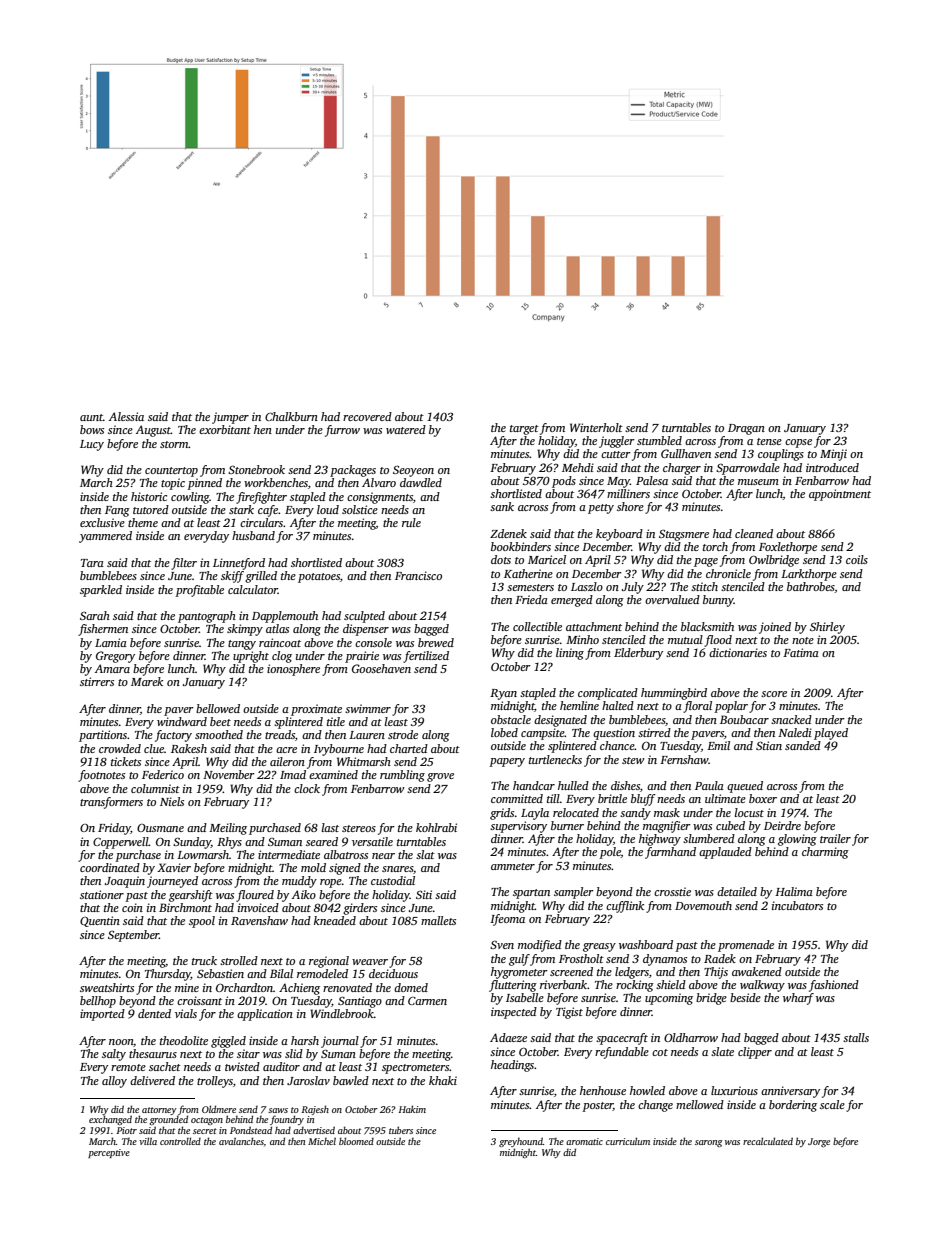  What do you see at coordinates (101, 591) in the screenshot?
I see `sparkled` at bounding box center [101, 591].
